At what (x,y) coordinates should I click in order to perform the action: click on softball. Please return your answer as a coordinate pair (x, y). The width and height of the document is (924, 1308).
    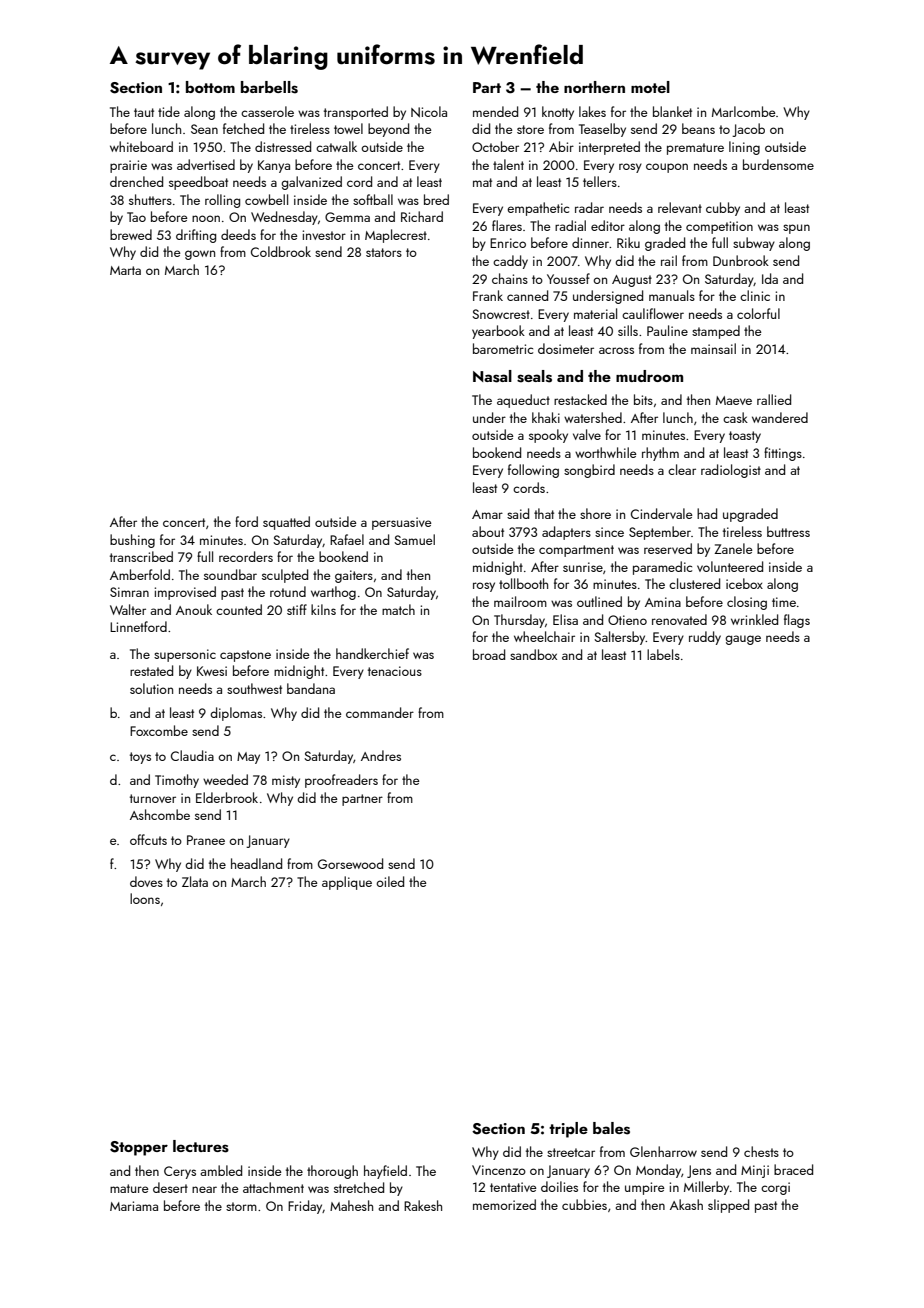
    Looking at the image, I should click on (373, 199).
